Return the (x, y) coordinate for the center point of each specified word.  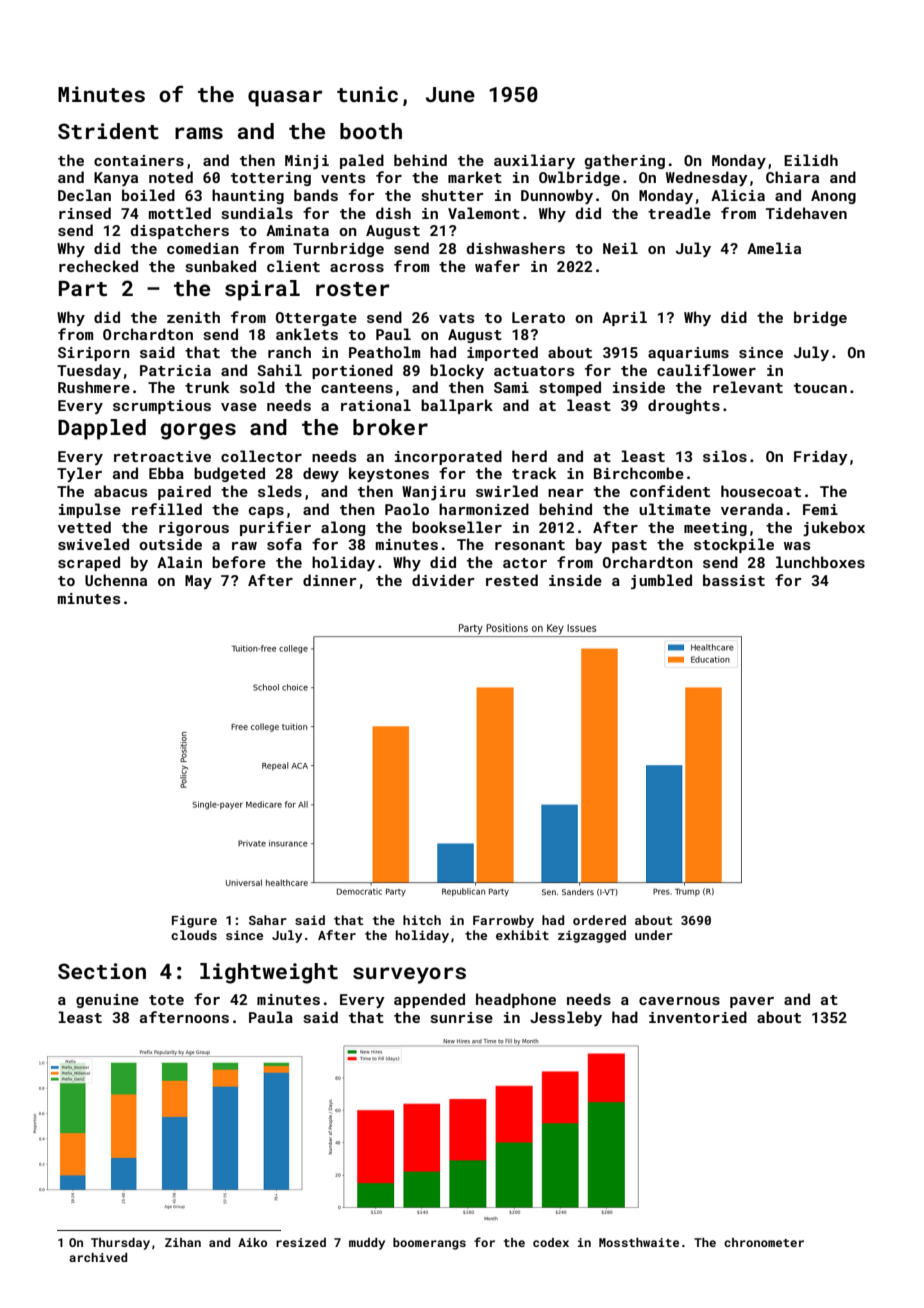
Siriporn (94, 354)
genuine (107, 1001)
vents (343, 178)
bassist (734, 580)
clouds (194, 935)
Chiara (792, 177)
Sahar (268, 920)
